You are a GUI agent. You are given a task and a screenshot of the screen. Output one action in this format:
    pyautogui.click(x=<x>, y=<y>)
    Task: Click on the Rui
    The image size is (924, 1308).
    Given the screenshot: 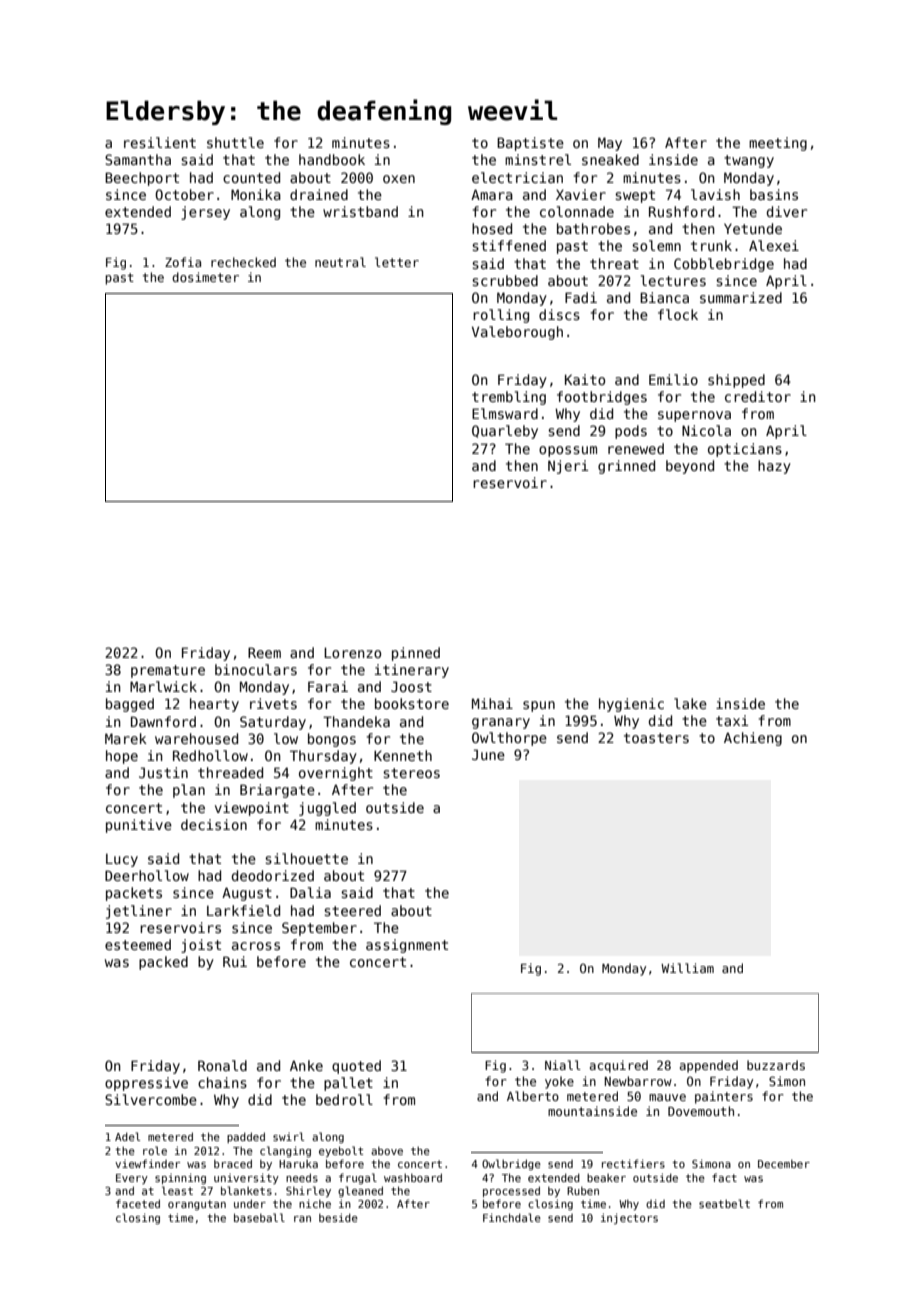 What is the action you would take?
    pyautogui.click(x=235, y=961)
